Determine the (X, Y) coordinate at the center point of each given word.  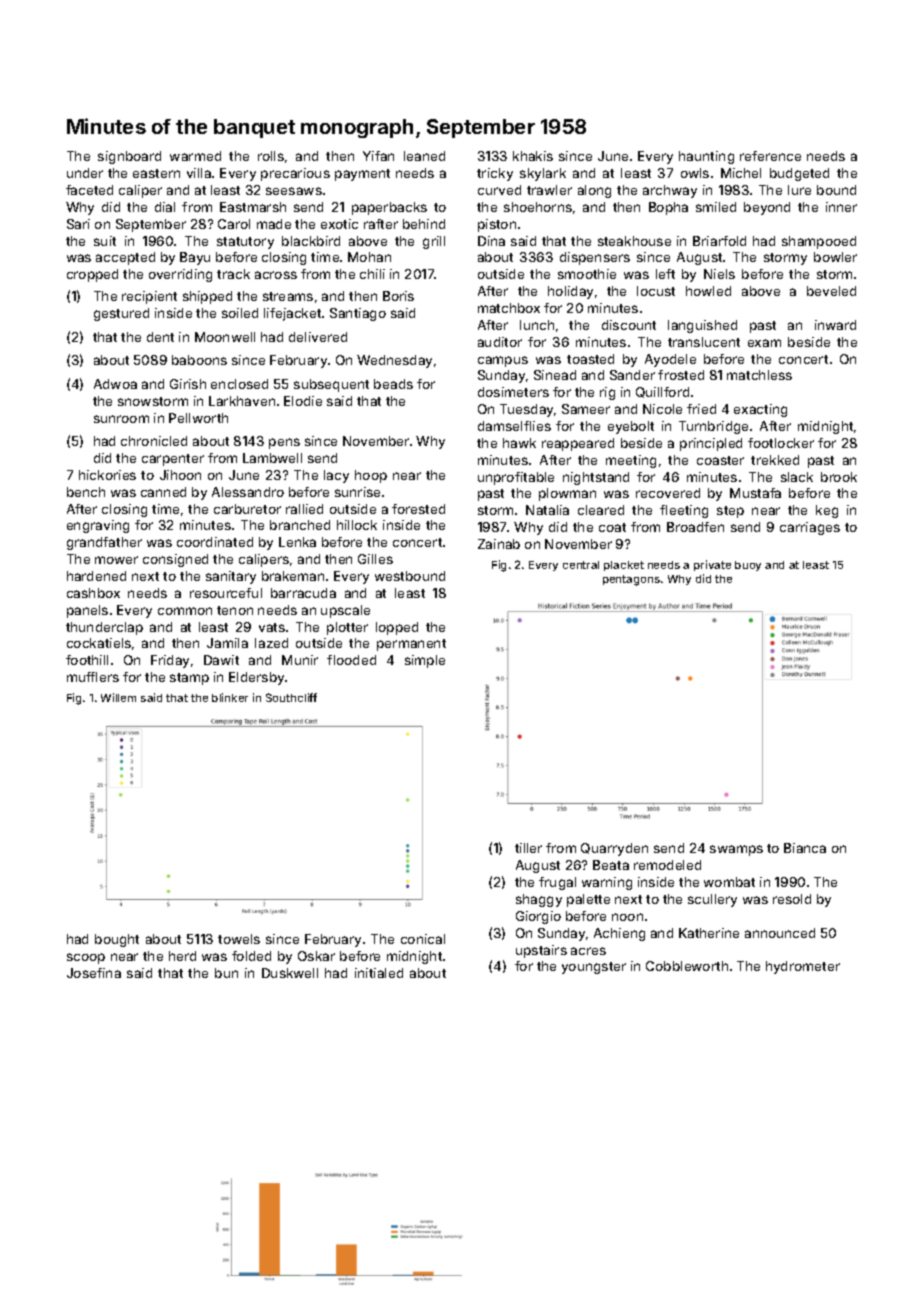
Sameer (586, 409)
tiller (528, 848)
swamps (736, 850)
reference (770, 156)
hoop (371, 476)
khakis (533, 156)
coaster (720, 460)
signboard (129, 157)
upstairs (541, 951)
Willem (118, 697)
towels (239, 939)
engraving (98, 526)
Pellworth (198, 418)
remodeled (667, 865)
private (712, 565)
